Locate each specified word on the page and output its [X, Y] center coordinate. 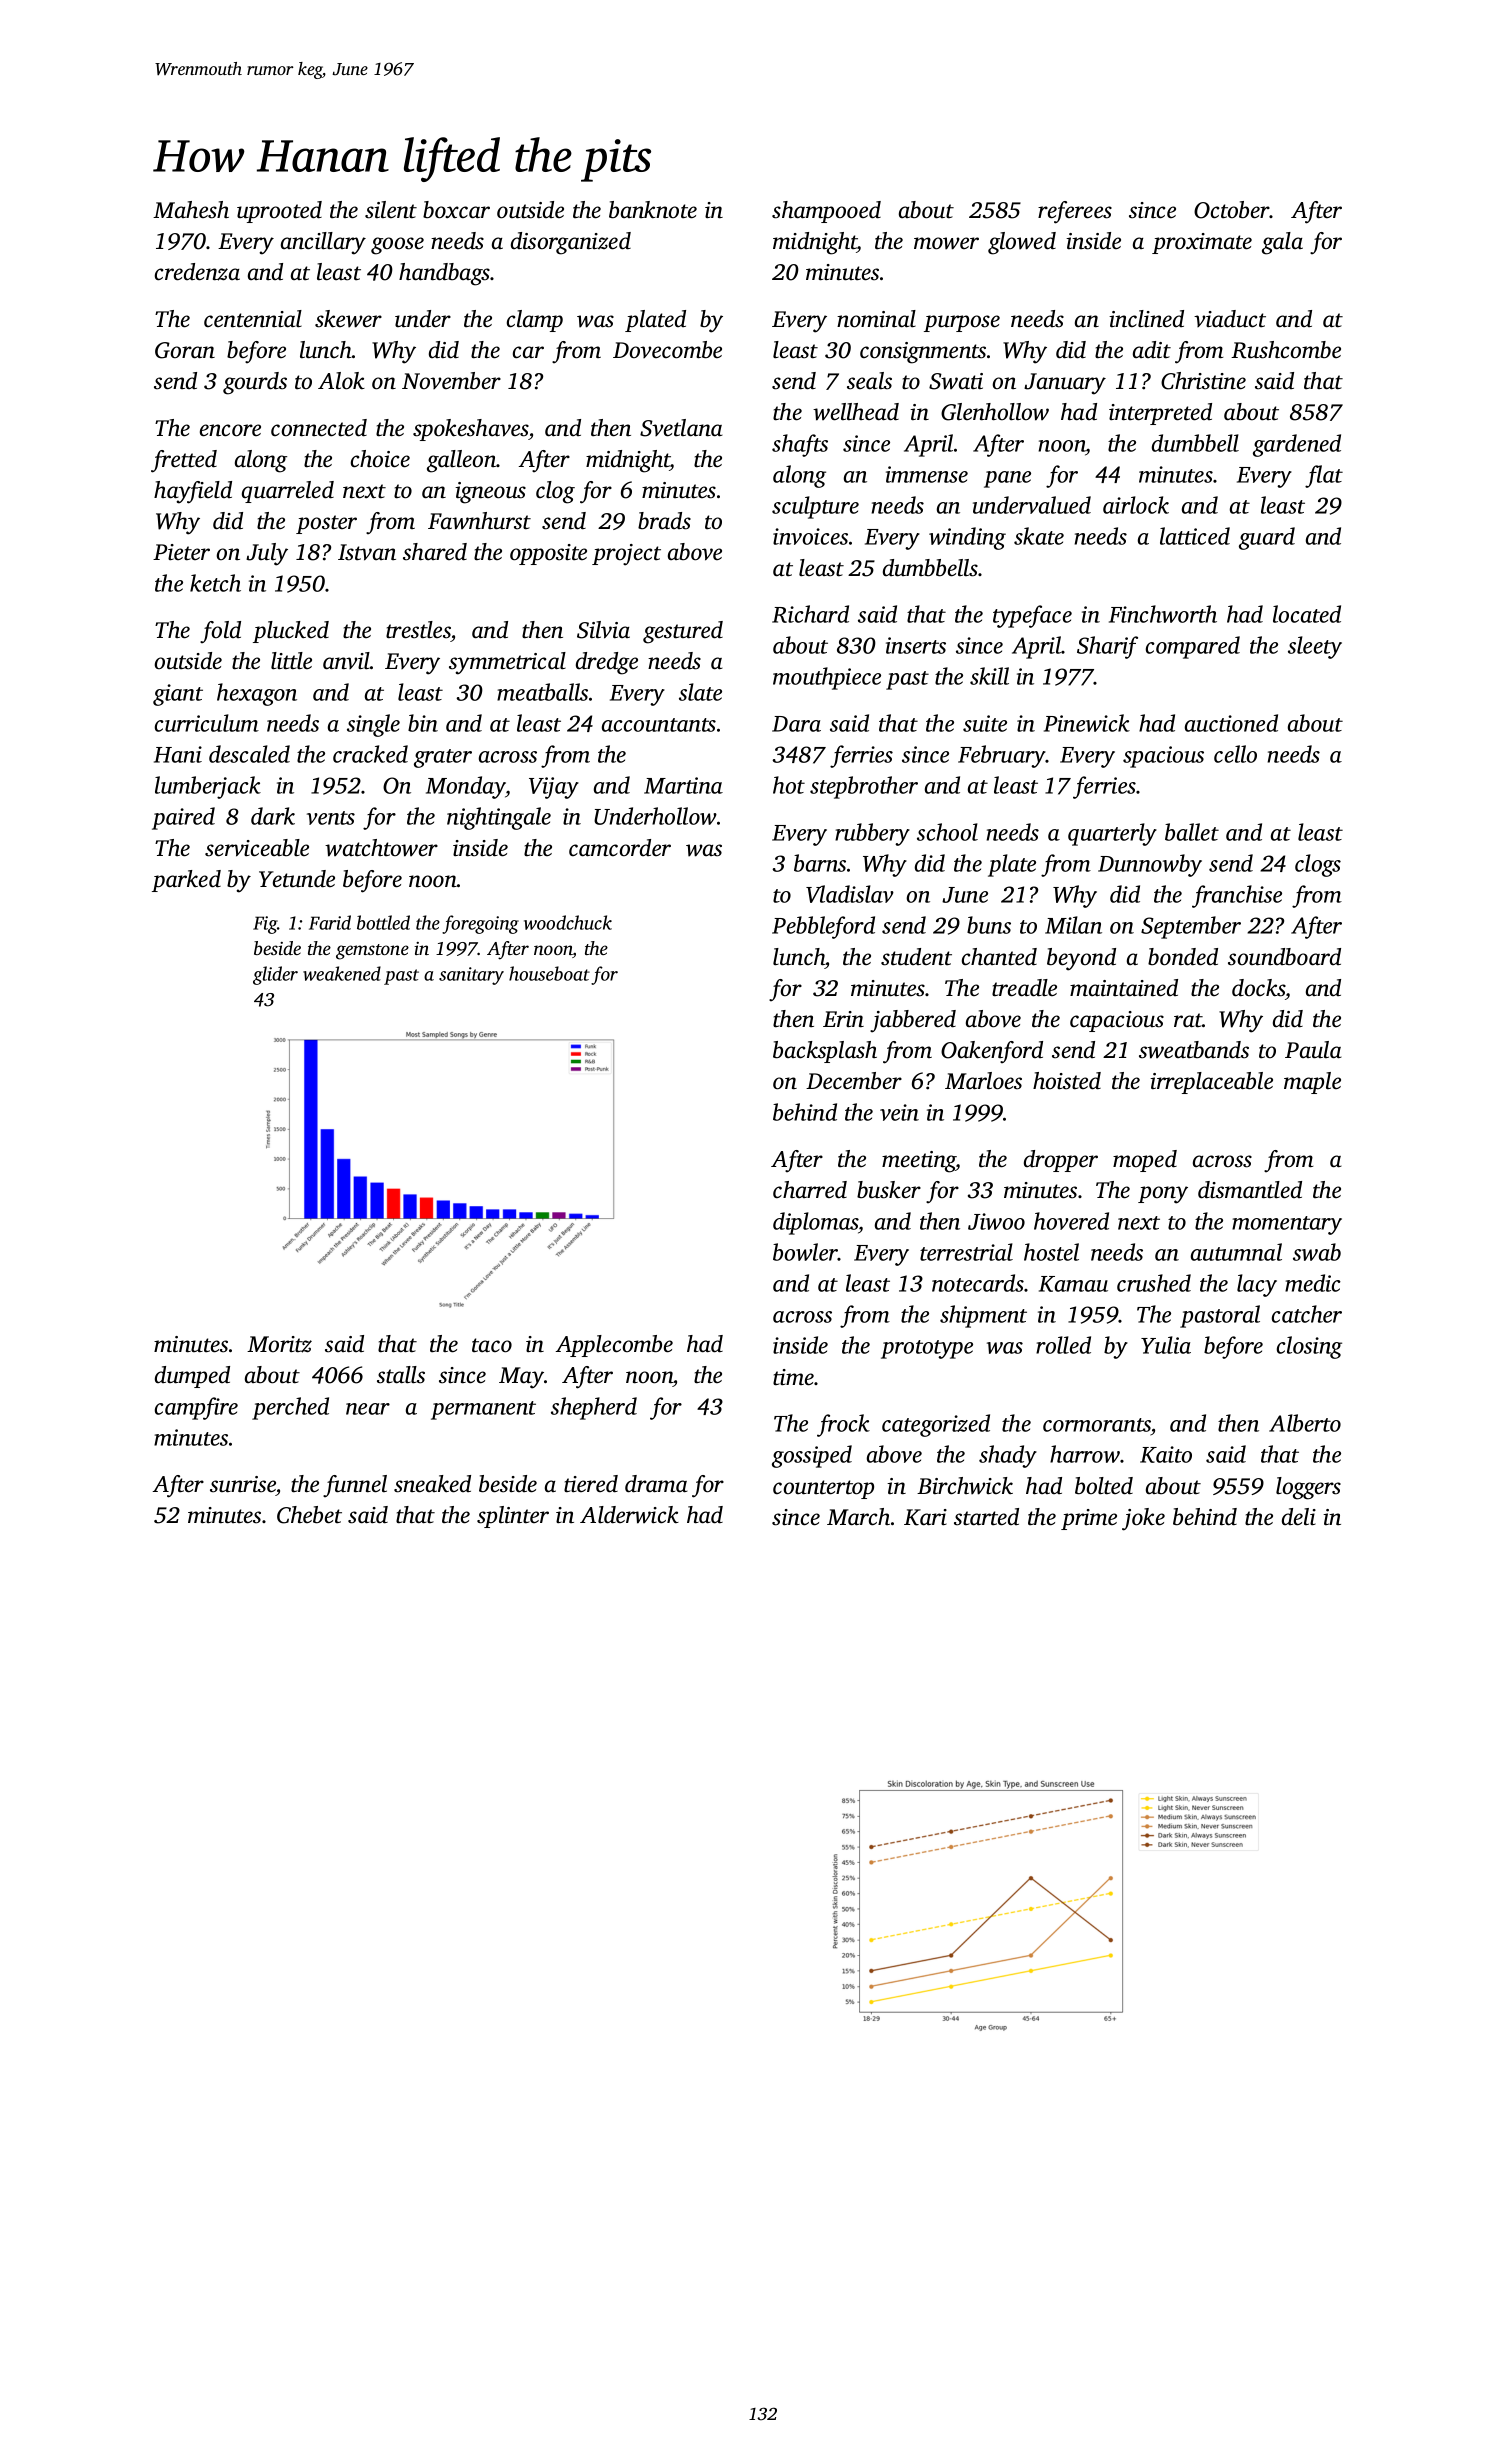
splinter [513, 1517]
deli [1299, 1517]
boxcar [456, 210]
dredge [607, 663]
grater [443, 758]
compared [1193, 647]
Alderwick [629, 1515]
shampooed [826, 212]
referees [1075, 212]
